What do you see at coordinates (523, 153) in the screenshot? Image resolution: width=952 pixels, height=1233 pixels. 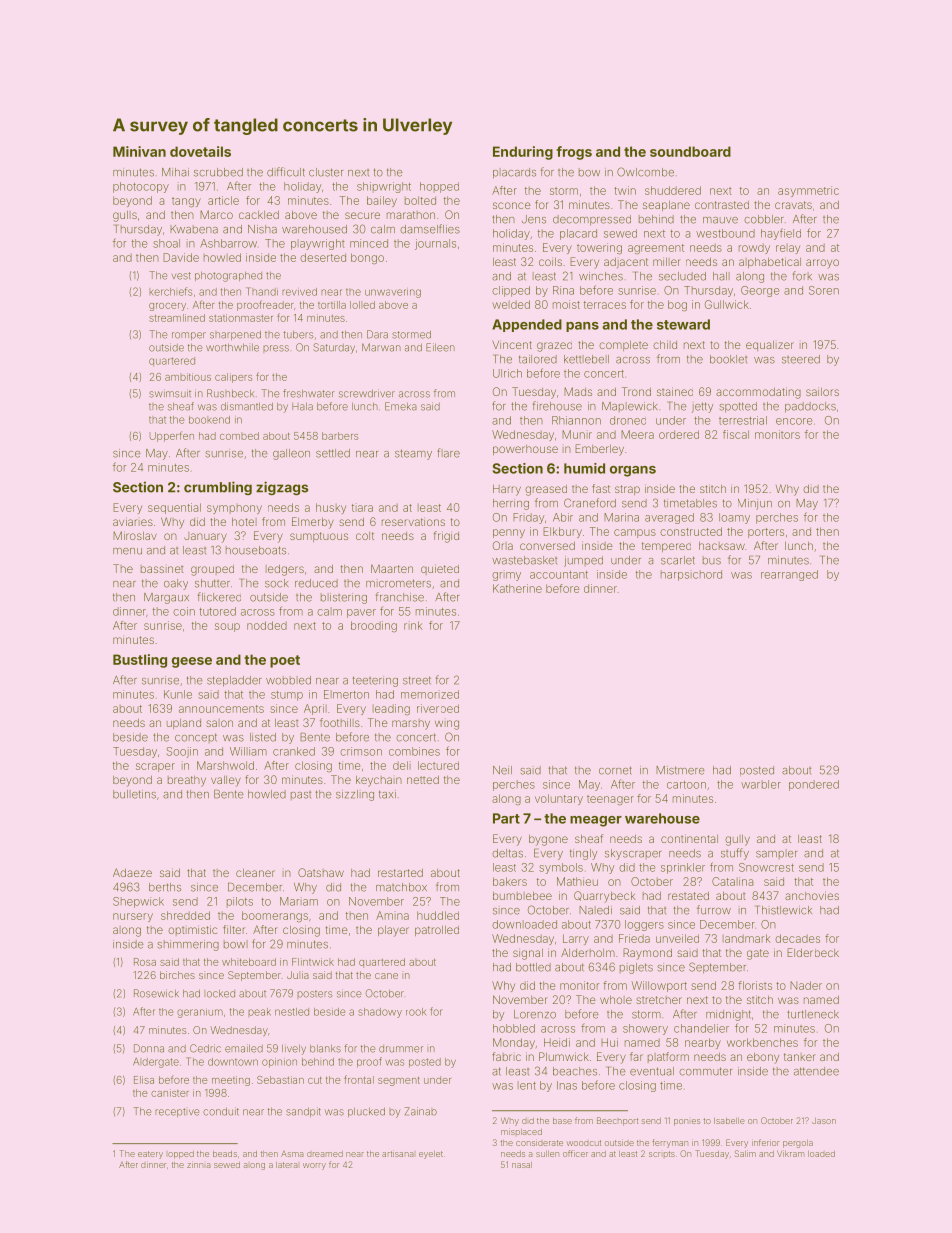 I see `Enduring` at bounding box center [523, 153].
